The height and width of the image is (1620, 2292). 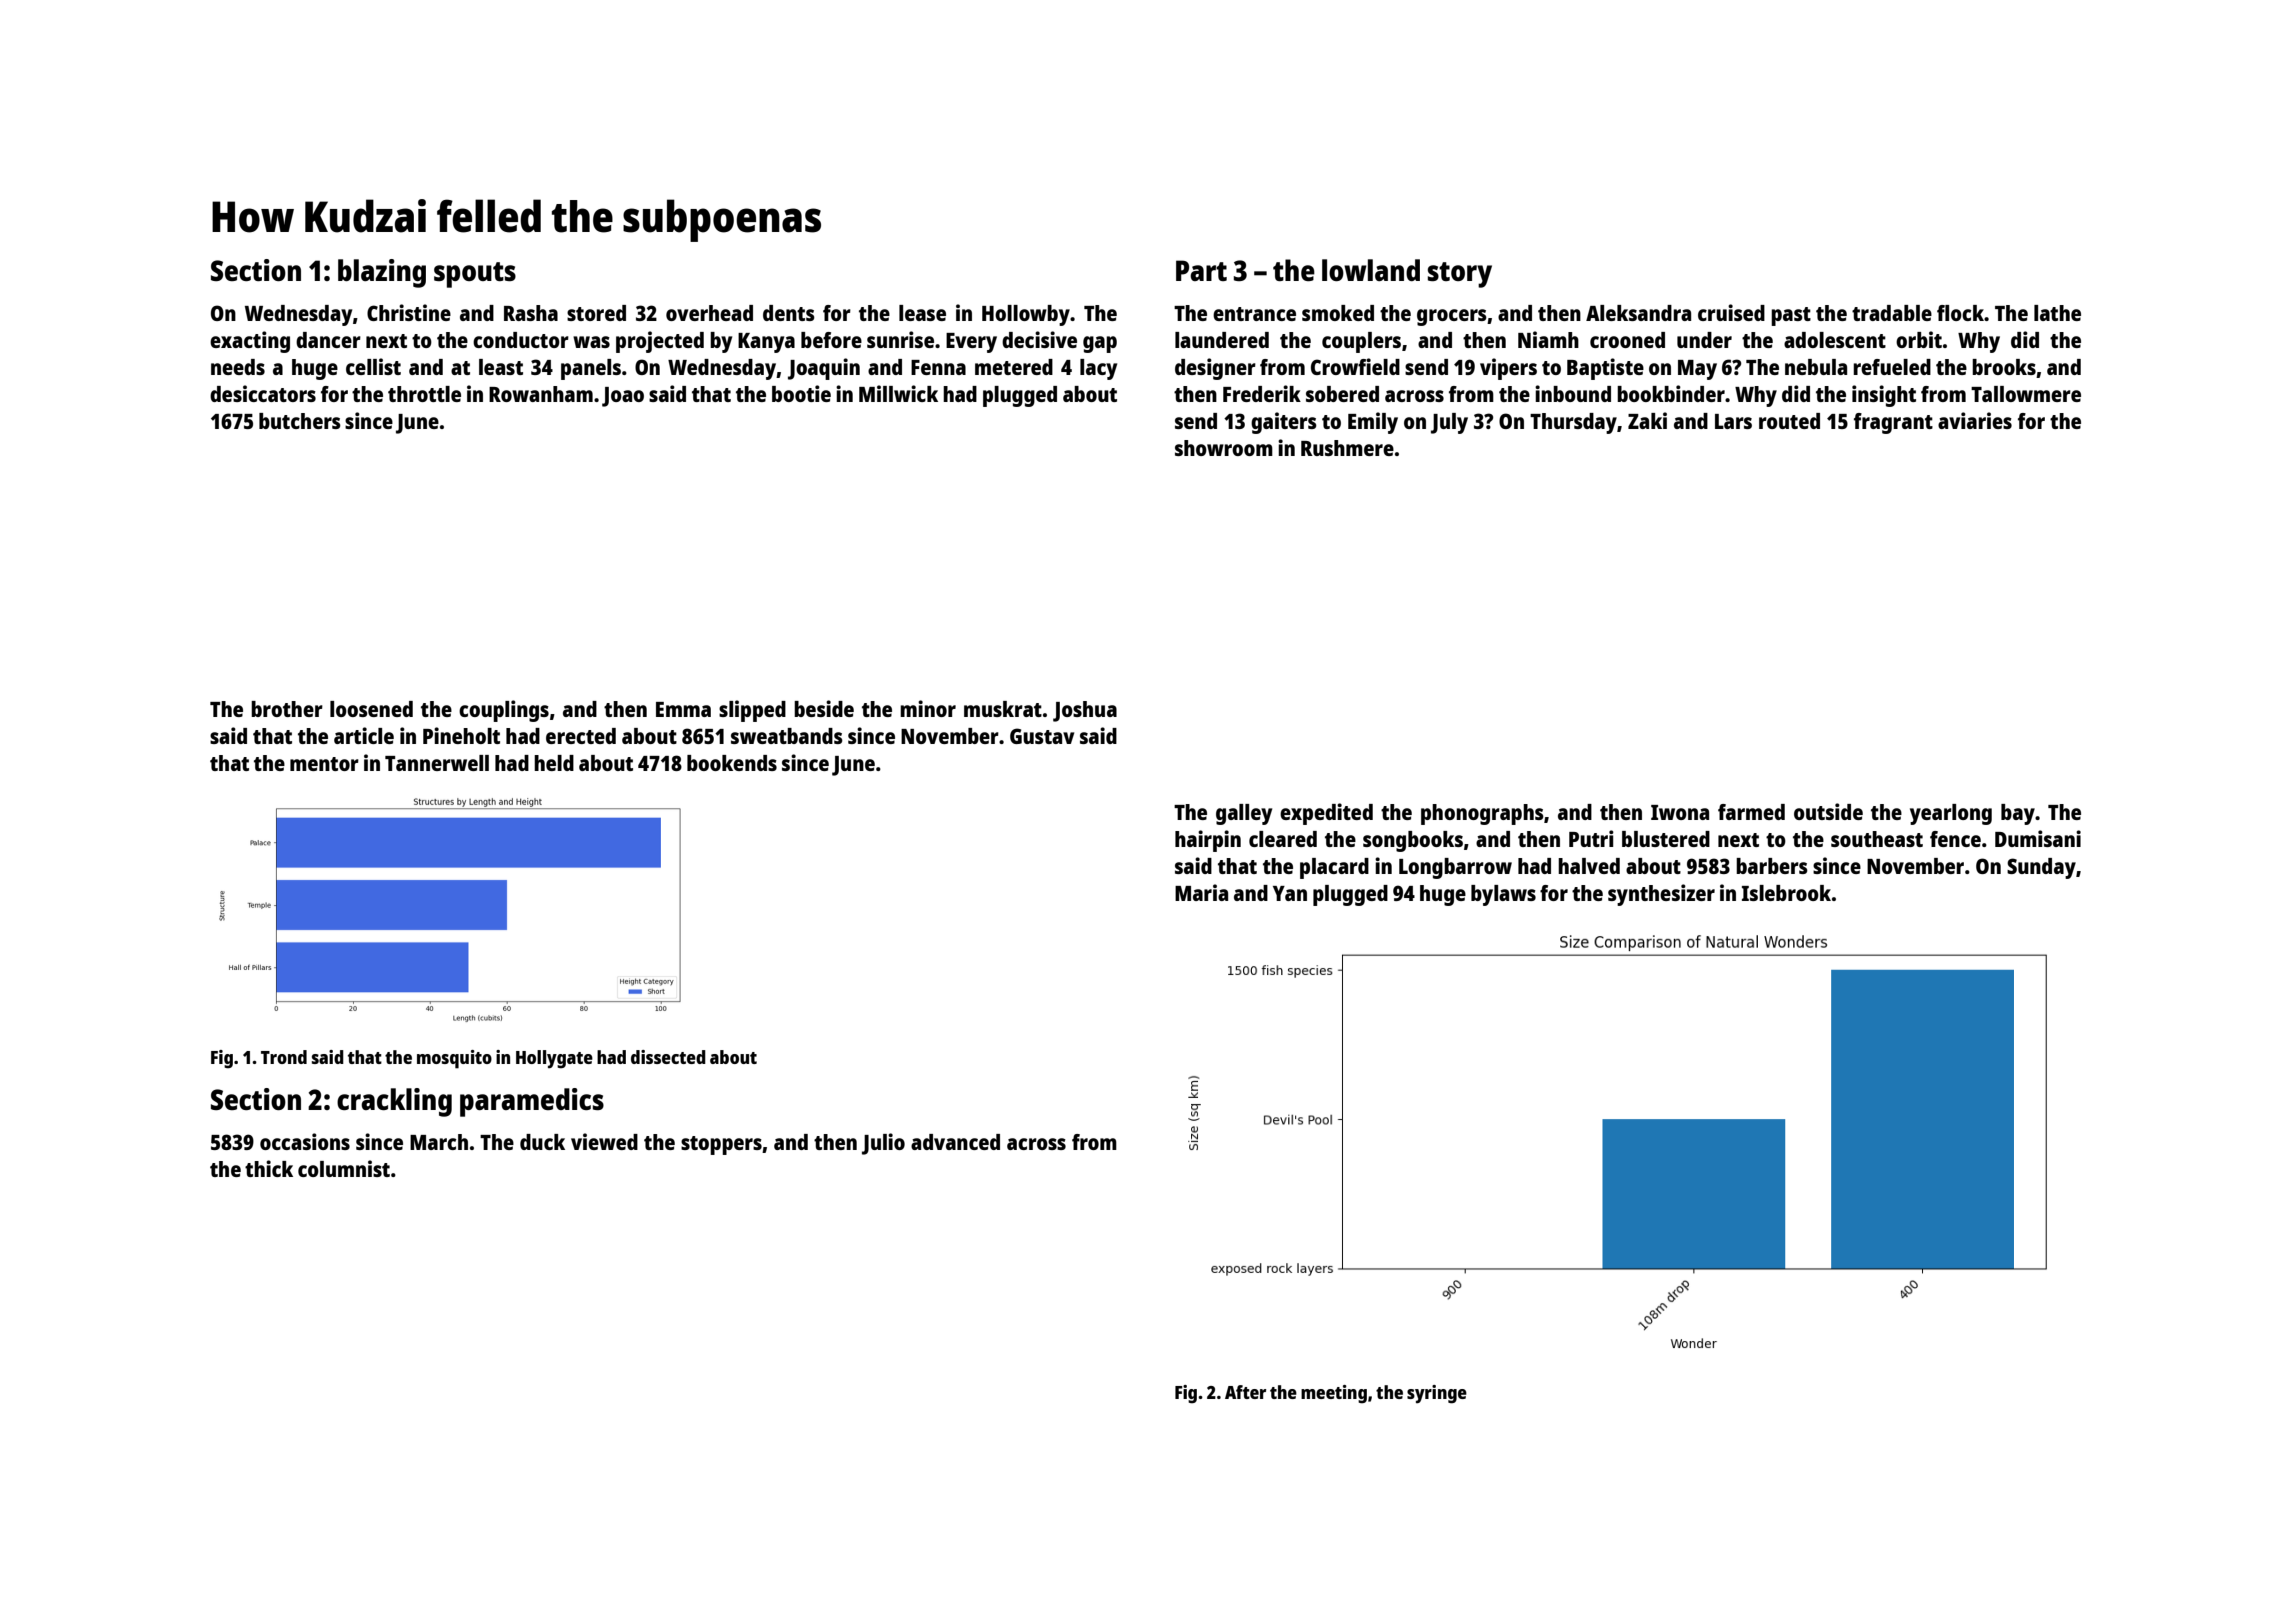 I want to click on Part, so click(x=1201, y=270).
